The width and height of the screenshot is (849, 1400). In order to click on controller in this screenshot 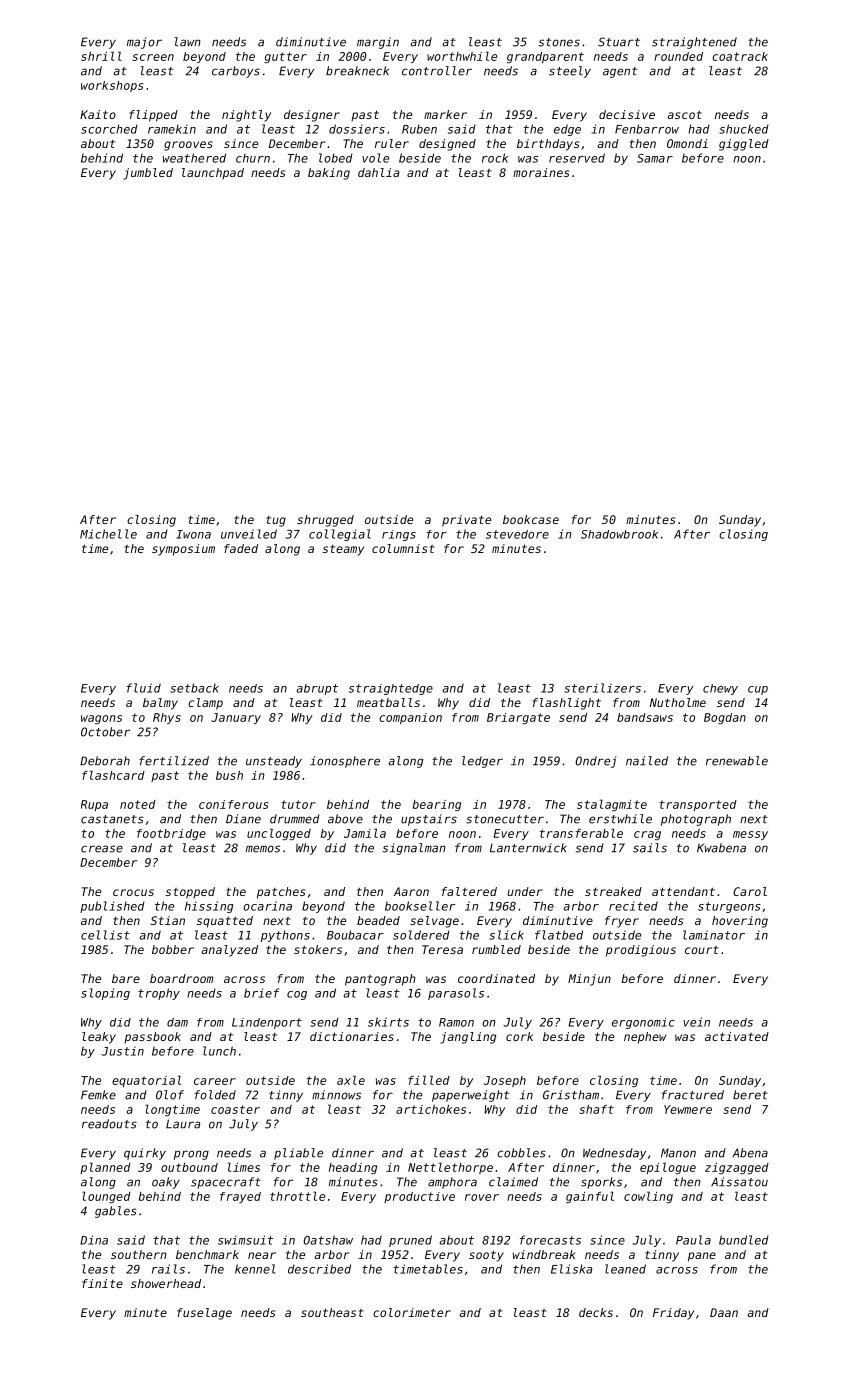, I will do `click(437, 71)`.
